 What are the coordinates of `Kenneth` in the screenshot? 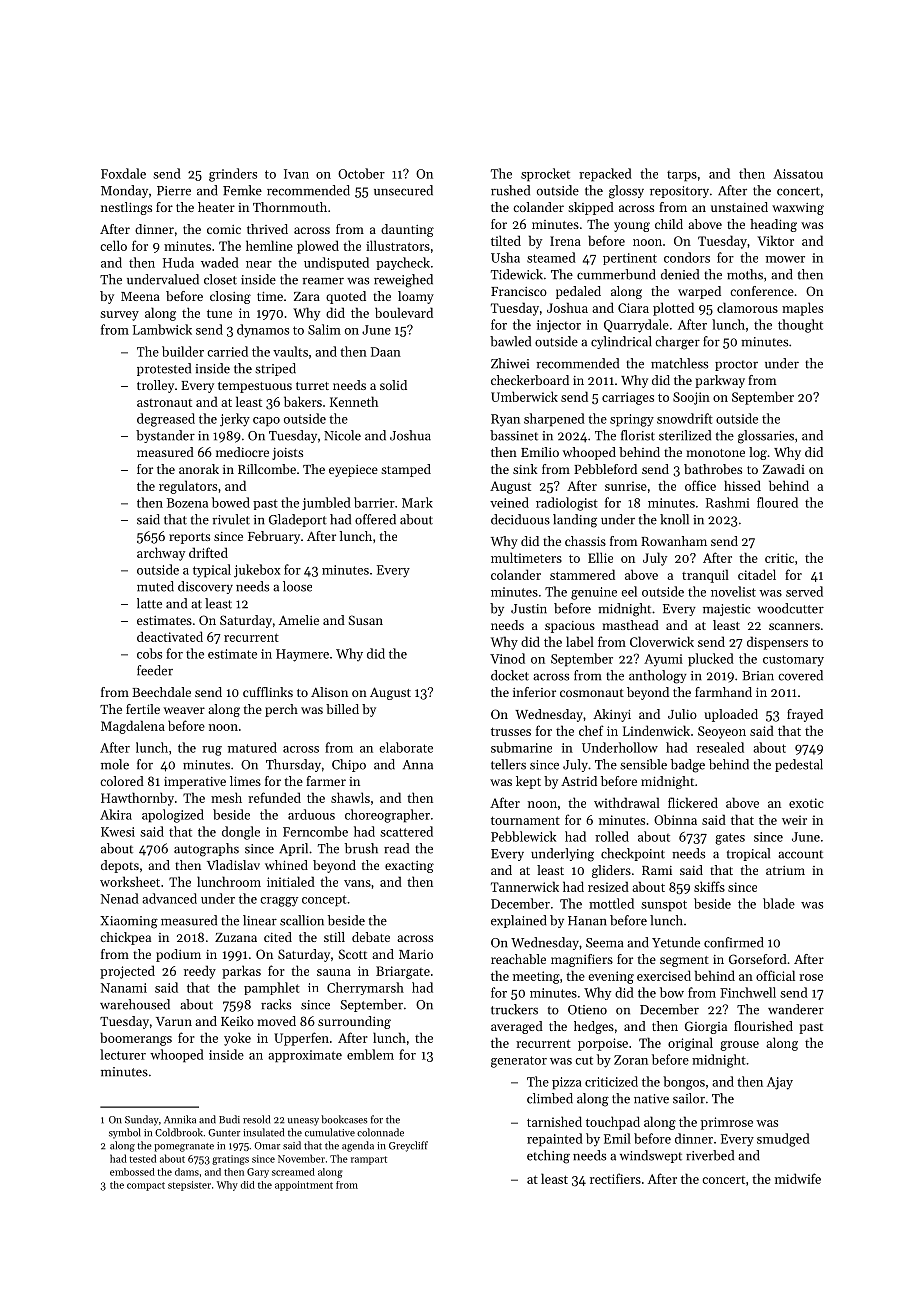 It's located at (354, 401).
